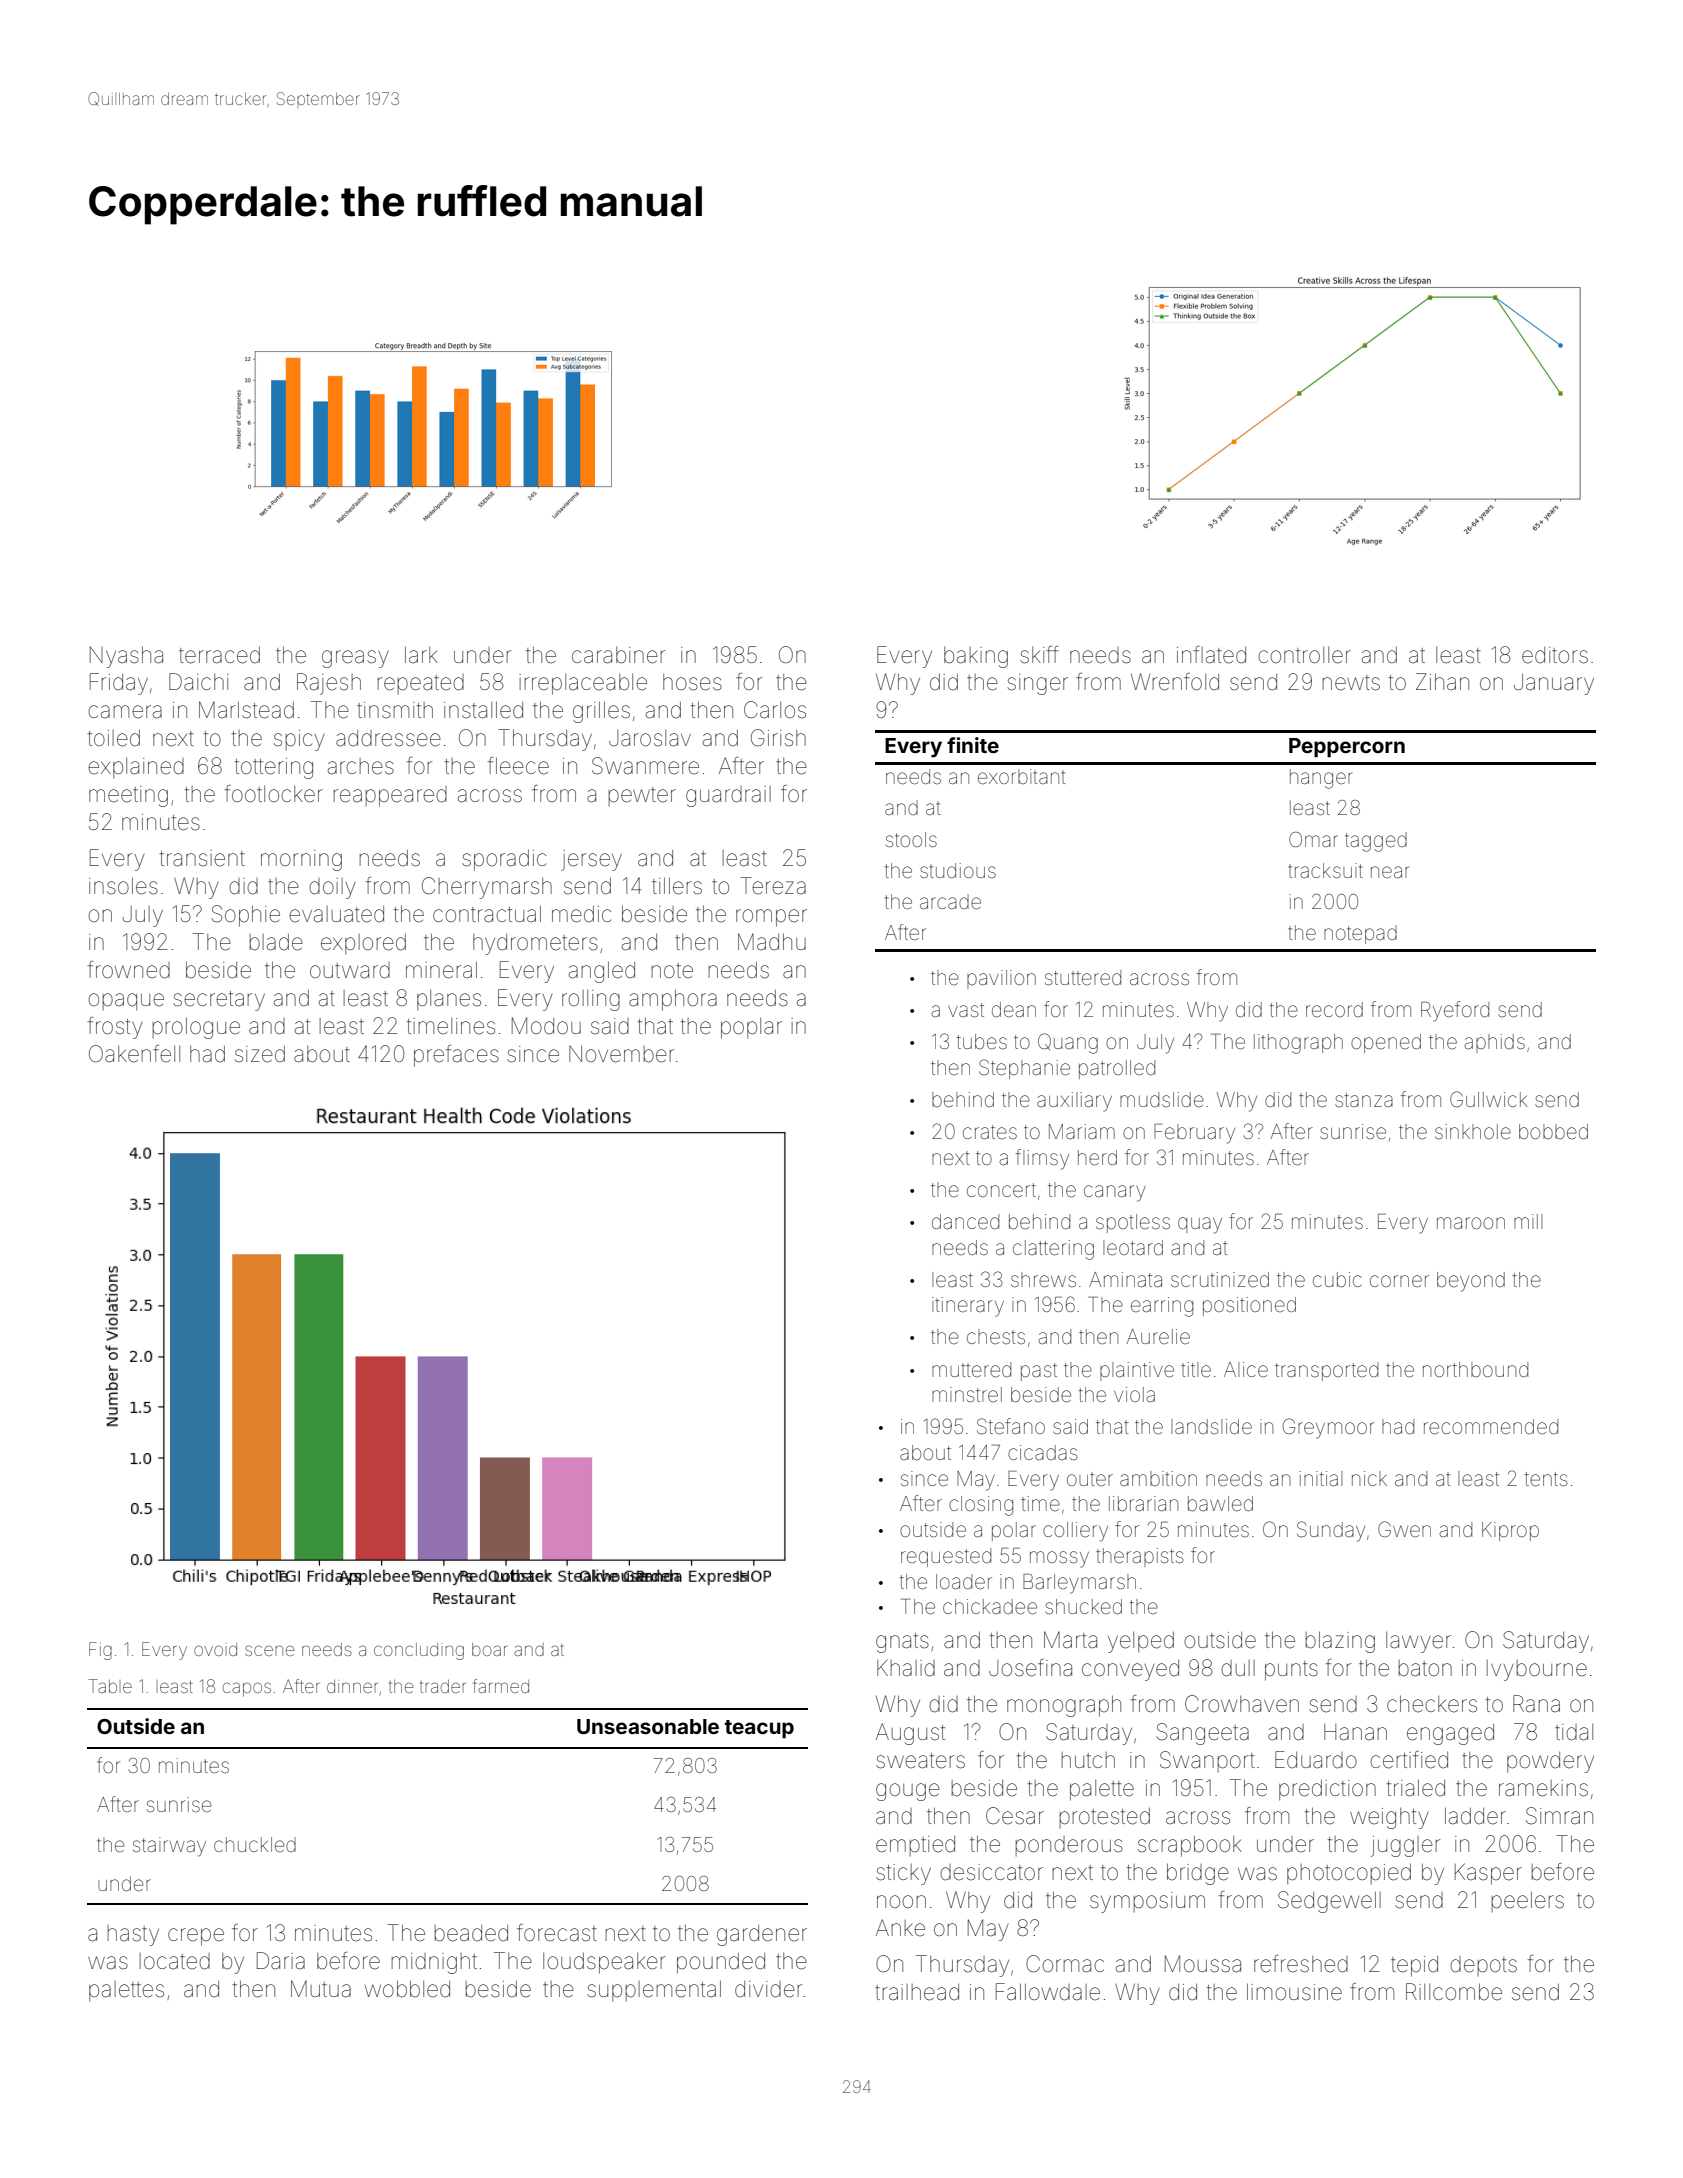 This screenshot has width=1683, height=2178. I want to click on hoses, so click(692, 682).
